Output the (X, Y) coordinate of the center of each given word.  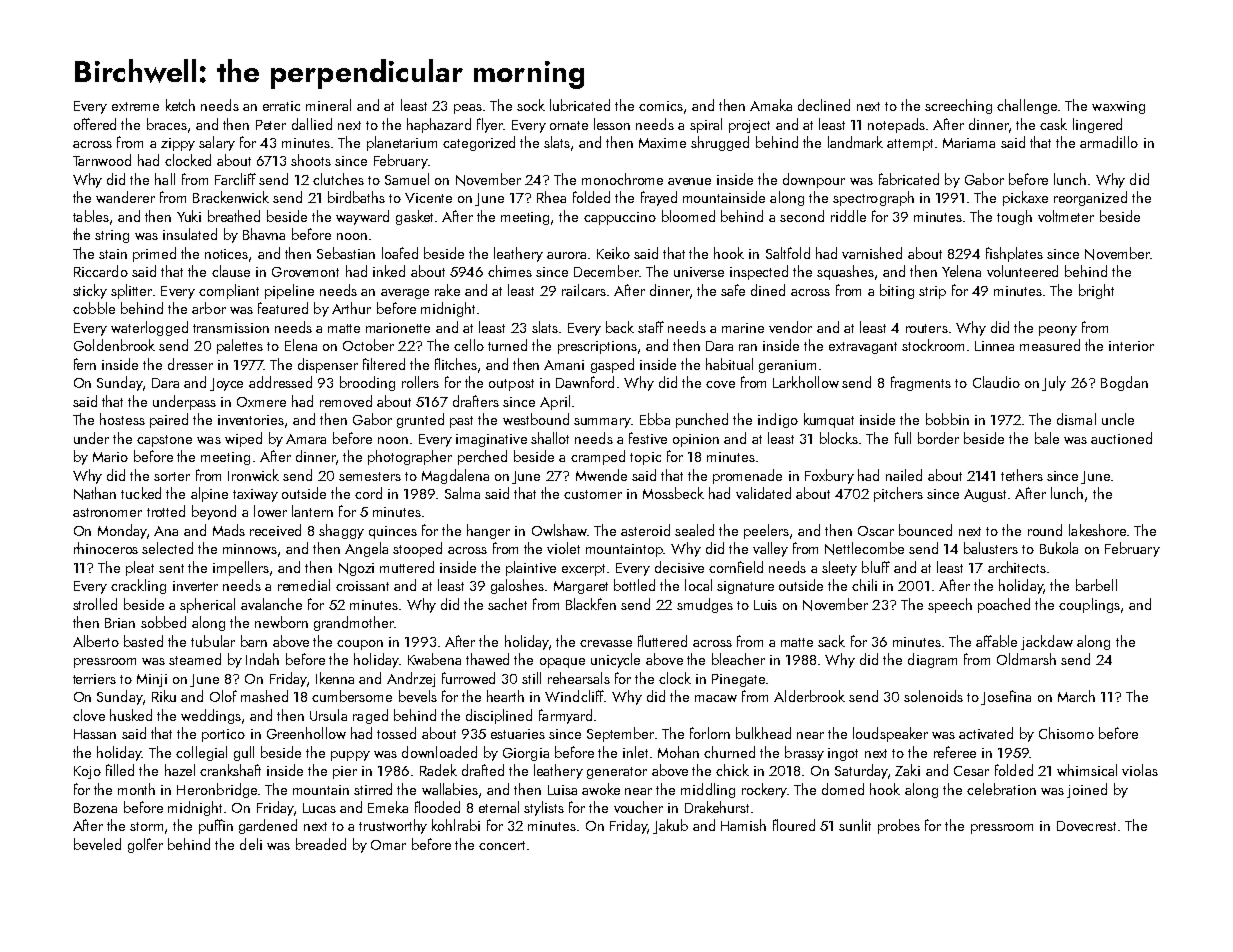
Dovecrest (1086, 826)
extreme (135, 106)
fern (85, 364)
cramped (598, 457)
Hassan (95, 734)
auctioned (1121, 438)
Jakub (670, 826)
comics (661, 106)
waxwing (1118, 107)
